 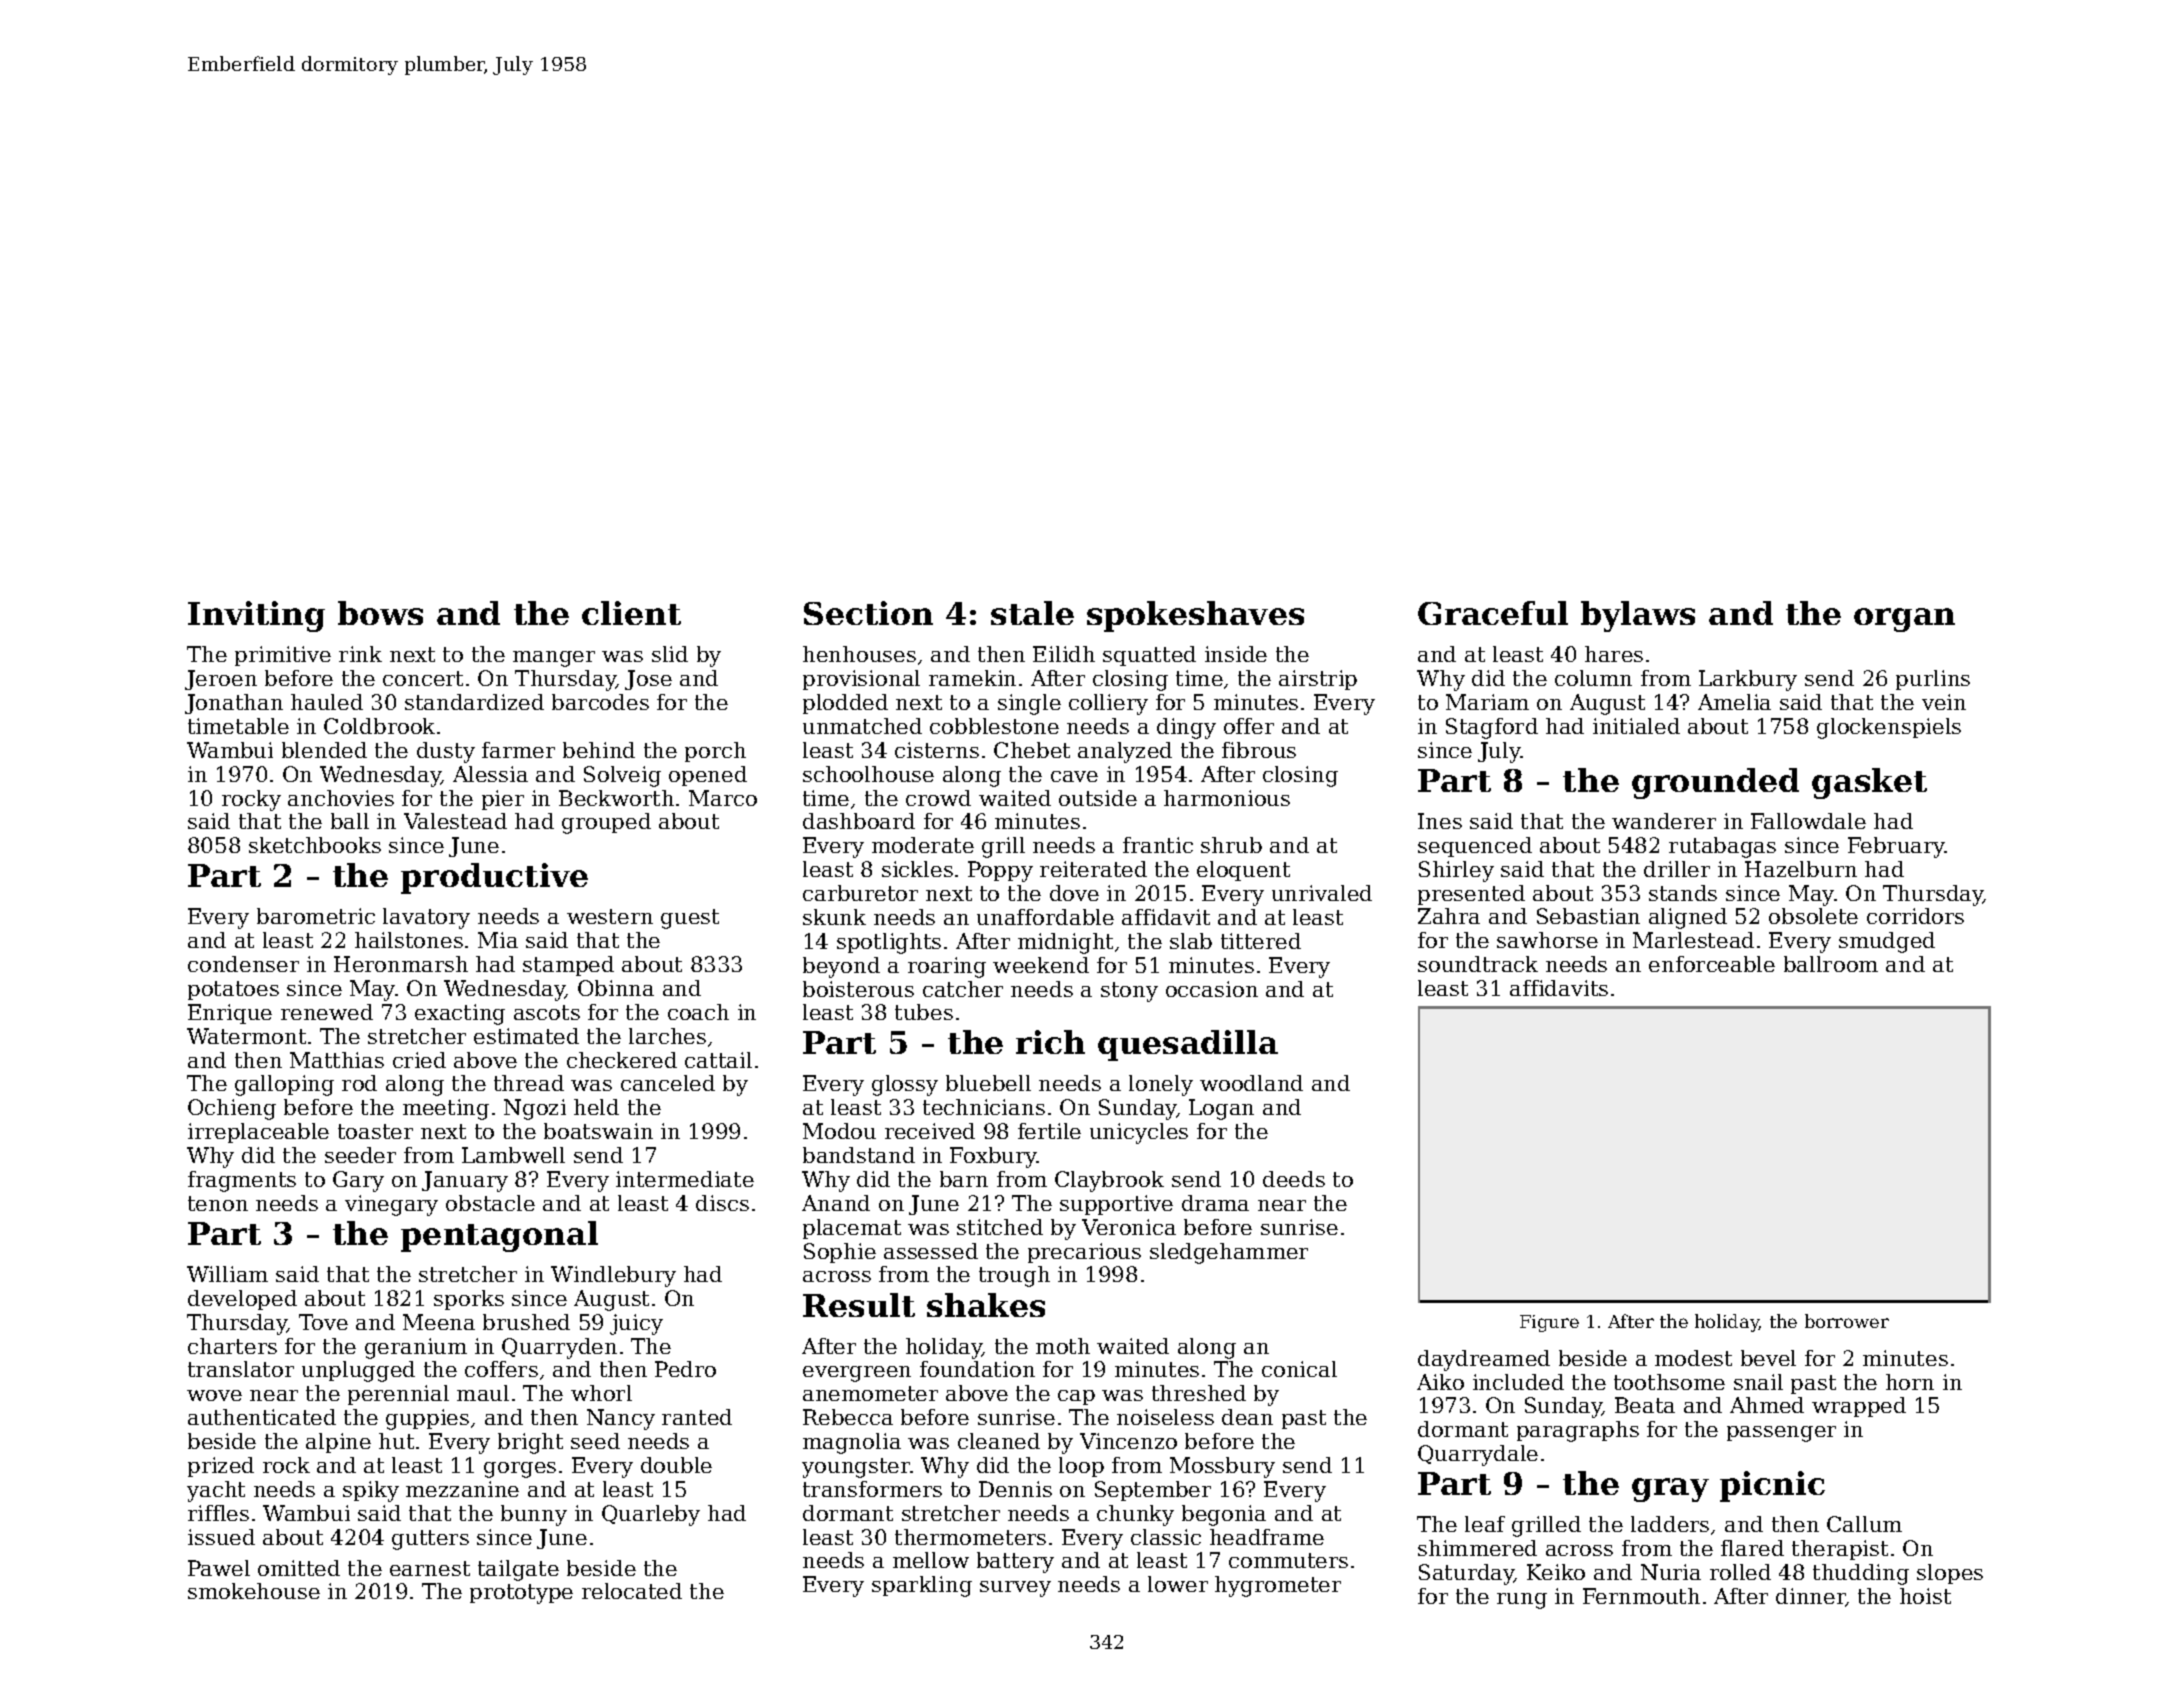 I want to click on vein, so click(x=1944, y=702).
